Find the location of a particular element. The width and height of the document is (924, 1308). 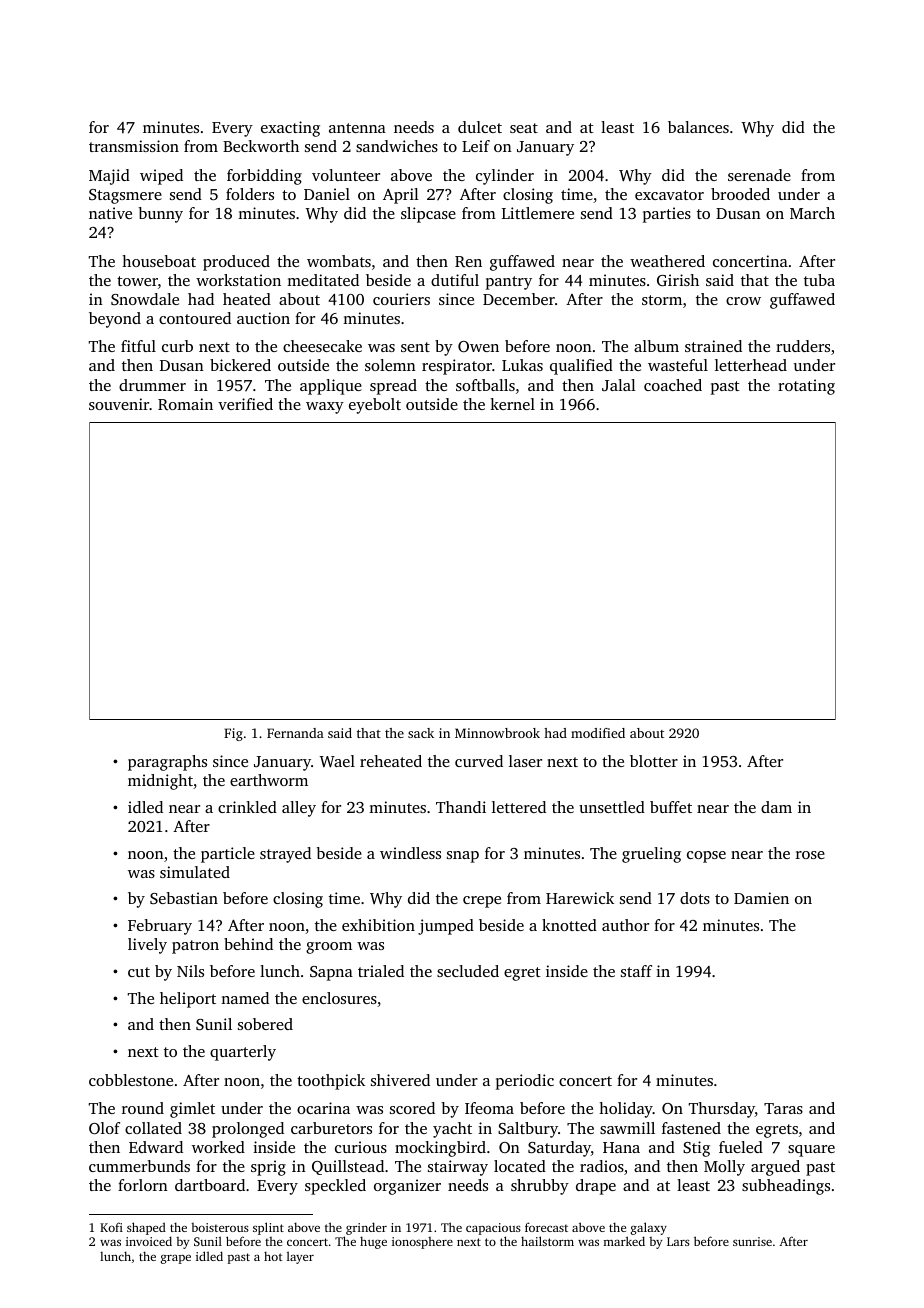

blotter is located at coordinates (654, 761).
